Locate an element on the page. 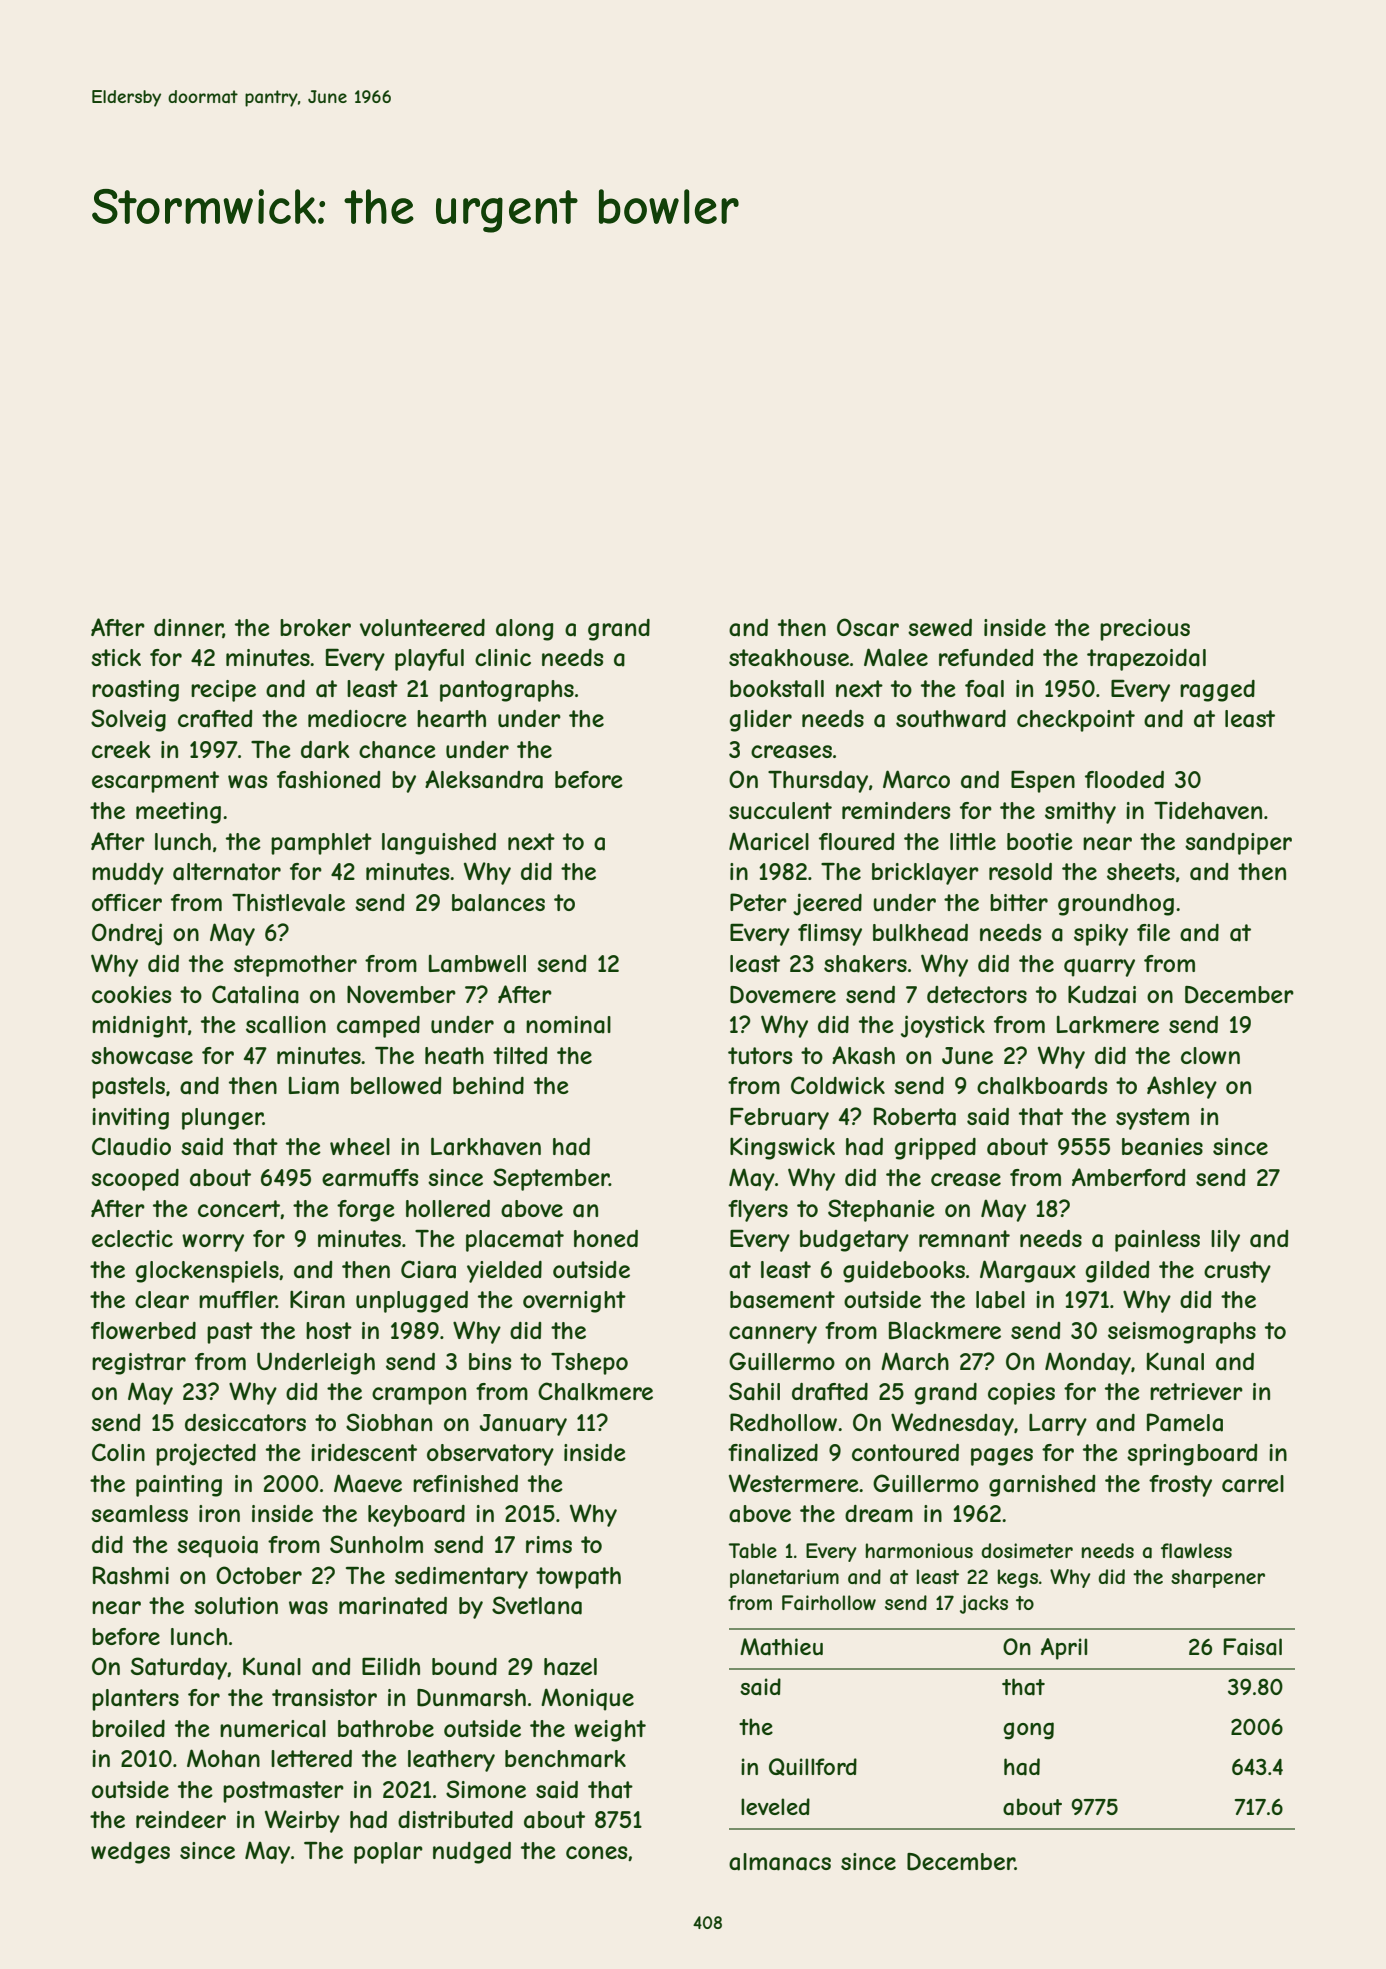 This page has height=1969, width=1386. wheel is located at coordinates (360, 1146).
